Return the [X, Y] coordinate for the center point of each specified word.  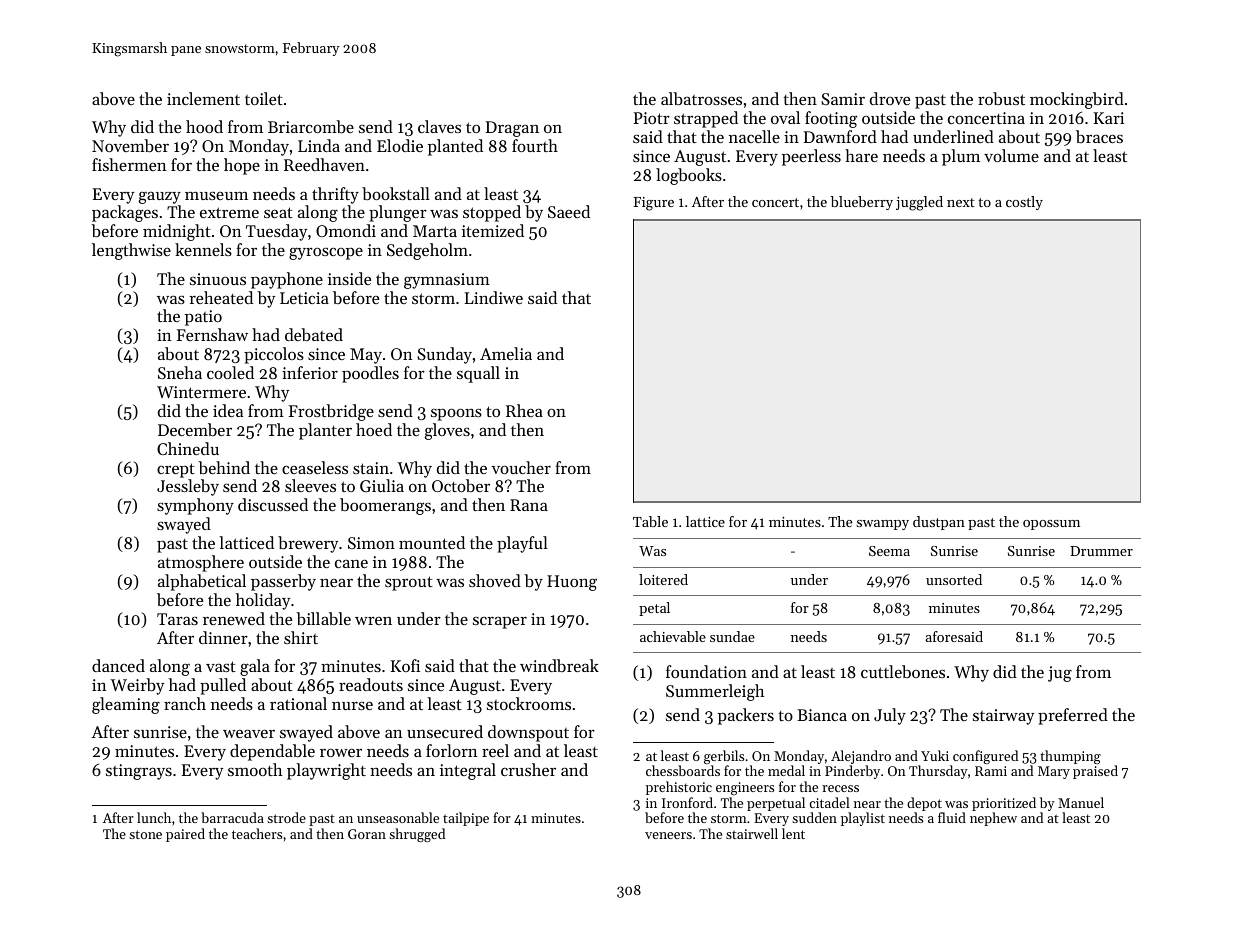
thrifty [335, 195]
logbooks [689, 176]
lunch [154, 817]
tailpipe [466, 819]
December [195, 429]
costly [1024, 203]
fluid [952, 817]
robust [1001, 98]
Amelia [506, 353]
